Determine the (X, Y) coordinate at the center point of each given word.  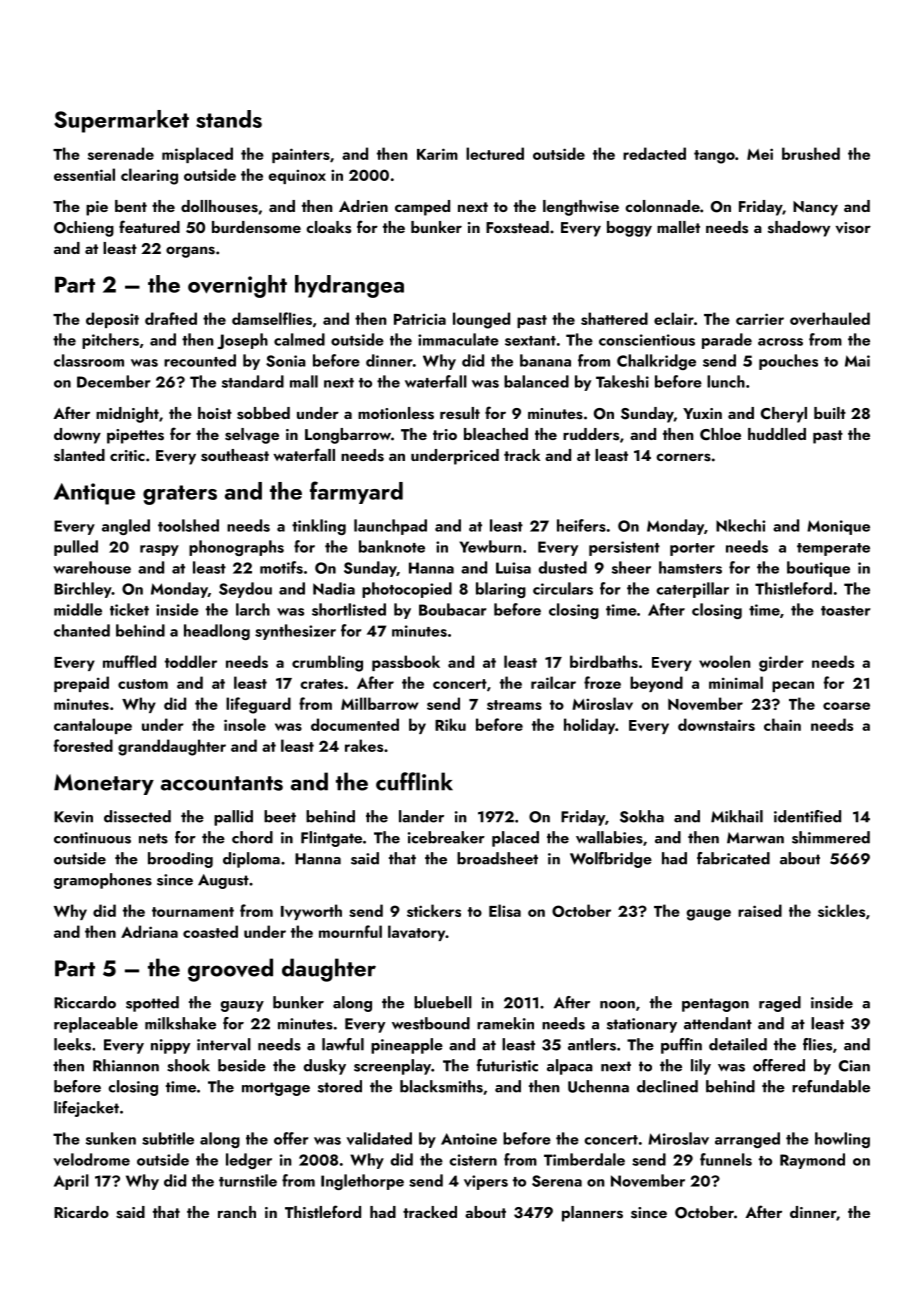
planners (592, 1214)
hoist (215, 413)
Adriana (149, 931)
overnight (237, 286)
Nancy (815, 208)
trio (445, 434)
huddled (777, 434)
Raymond (812, 1161)
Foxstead (517, 227)
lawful (343, 1044)
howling (842, 1140)
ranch (237, 1212)
